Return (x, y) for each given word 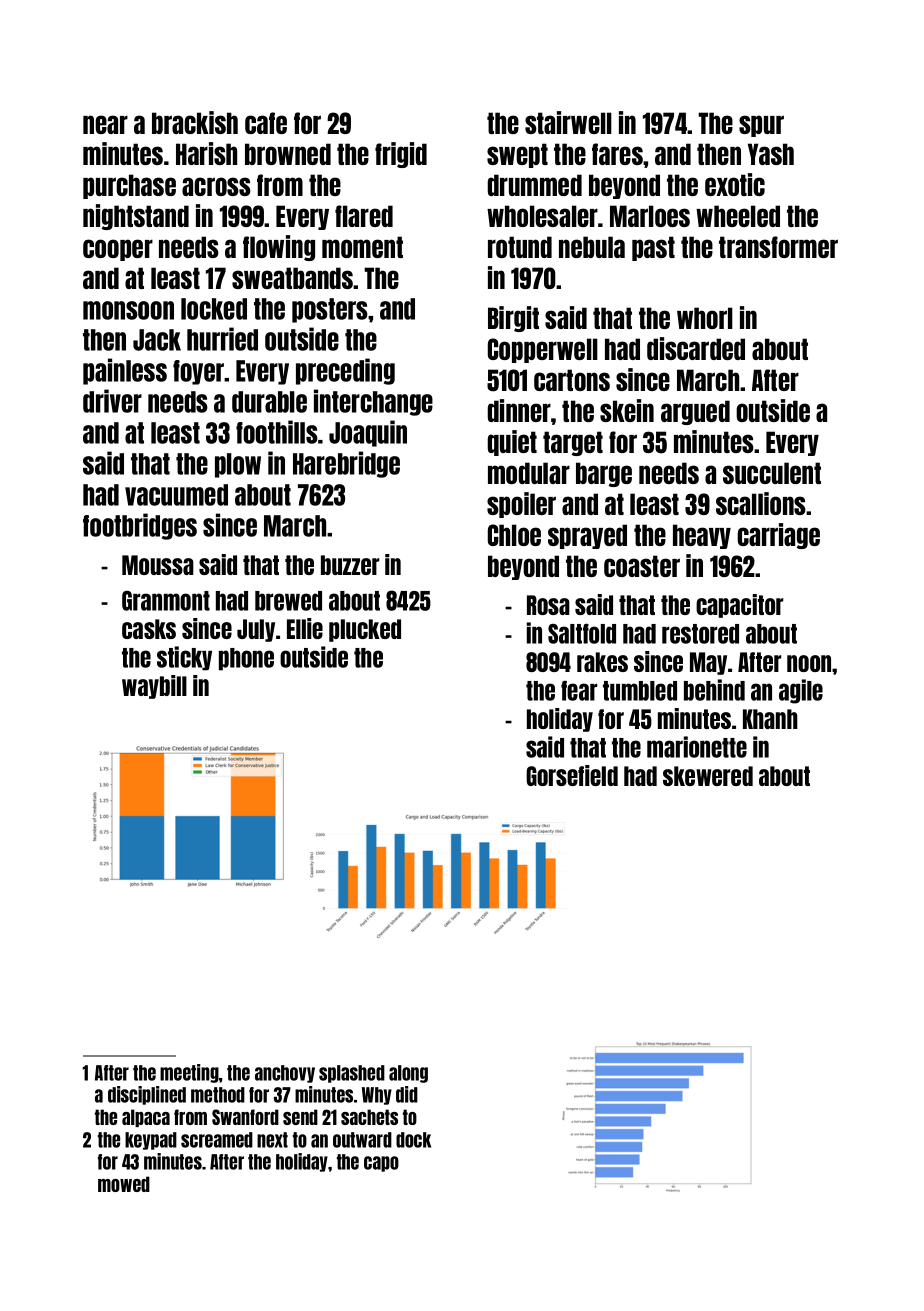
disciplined (147, 1095)
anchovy (285, 1074)
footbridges (140, 526)
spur (761, 126)
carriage (778, 536)
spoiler (521, 505)
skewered (708, 776)
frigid (401, 155)
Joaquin (368, 433)
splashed (352, 1074)
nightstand (136, 217)
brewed (288, 601)
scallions (761, 503)
